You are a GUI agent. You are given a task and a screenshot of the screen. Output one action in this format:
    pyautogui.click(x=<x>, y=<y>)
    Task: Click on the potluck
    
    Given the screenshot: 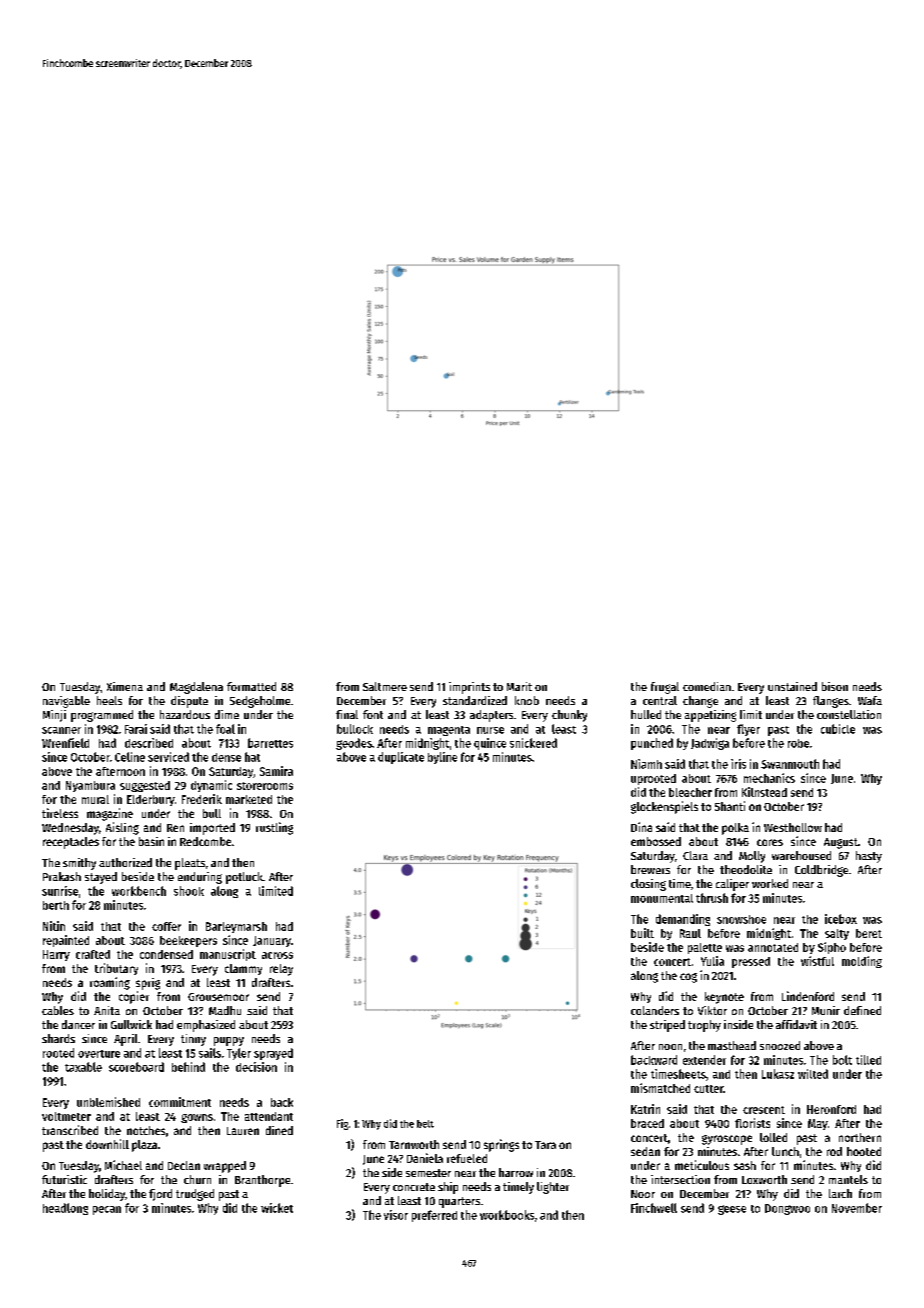 What is the action you would take?
    pyautogui.click(x=244, y=878)
